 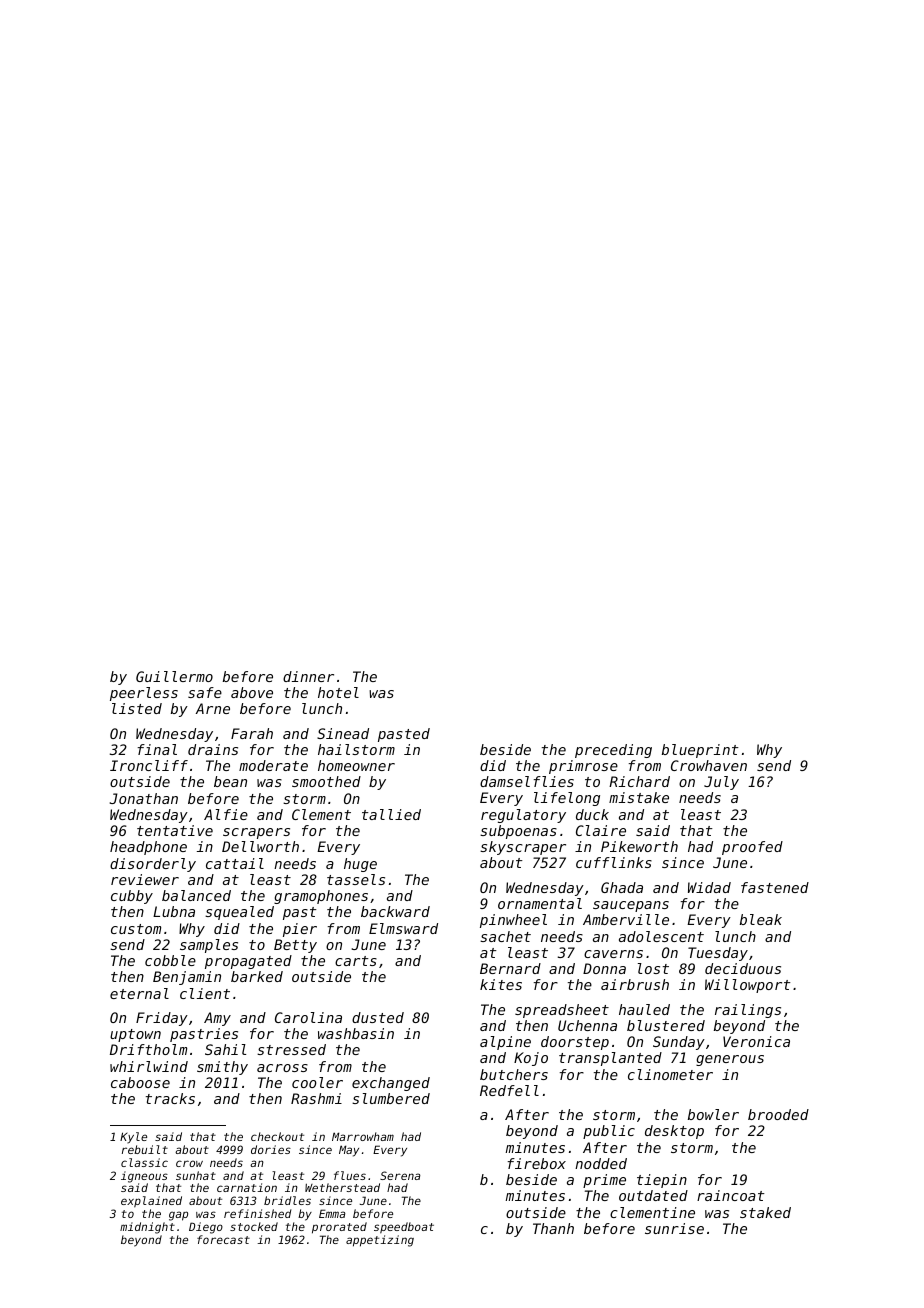 I want to click on Amy, so click(x=217, y=1019).
